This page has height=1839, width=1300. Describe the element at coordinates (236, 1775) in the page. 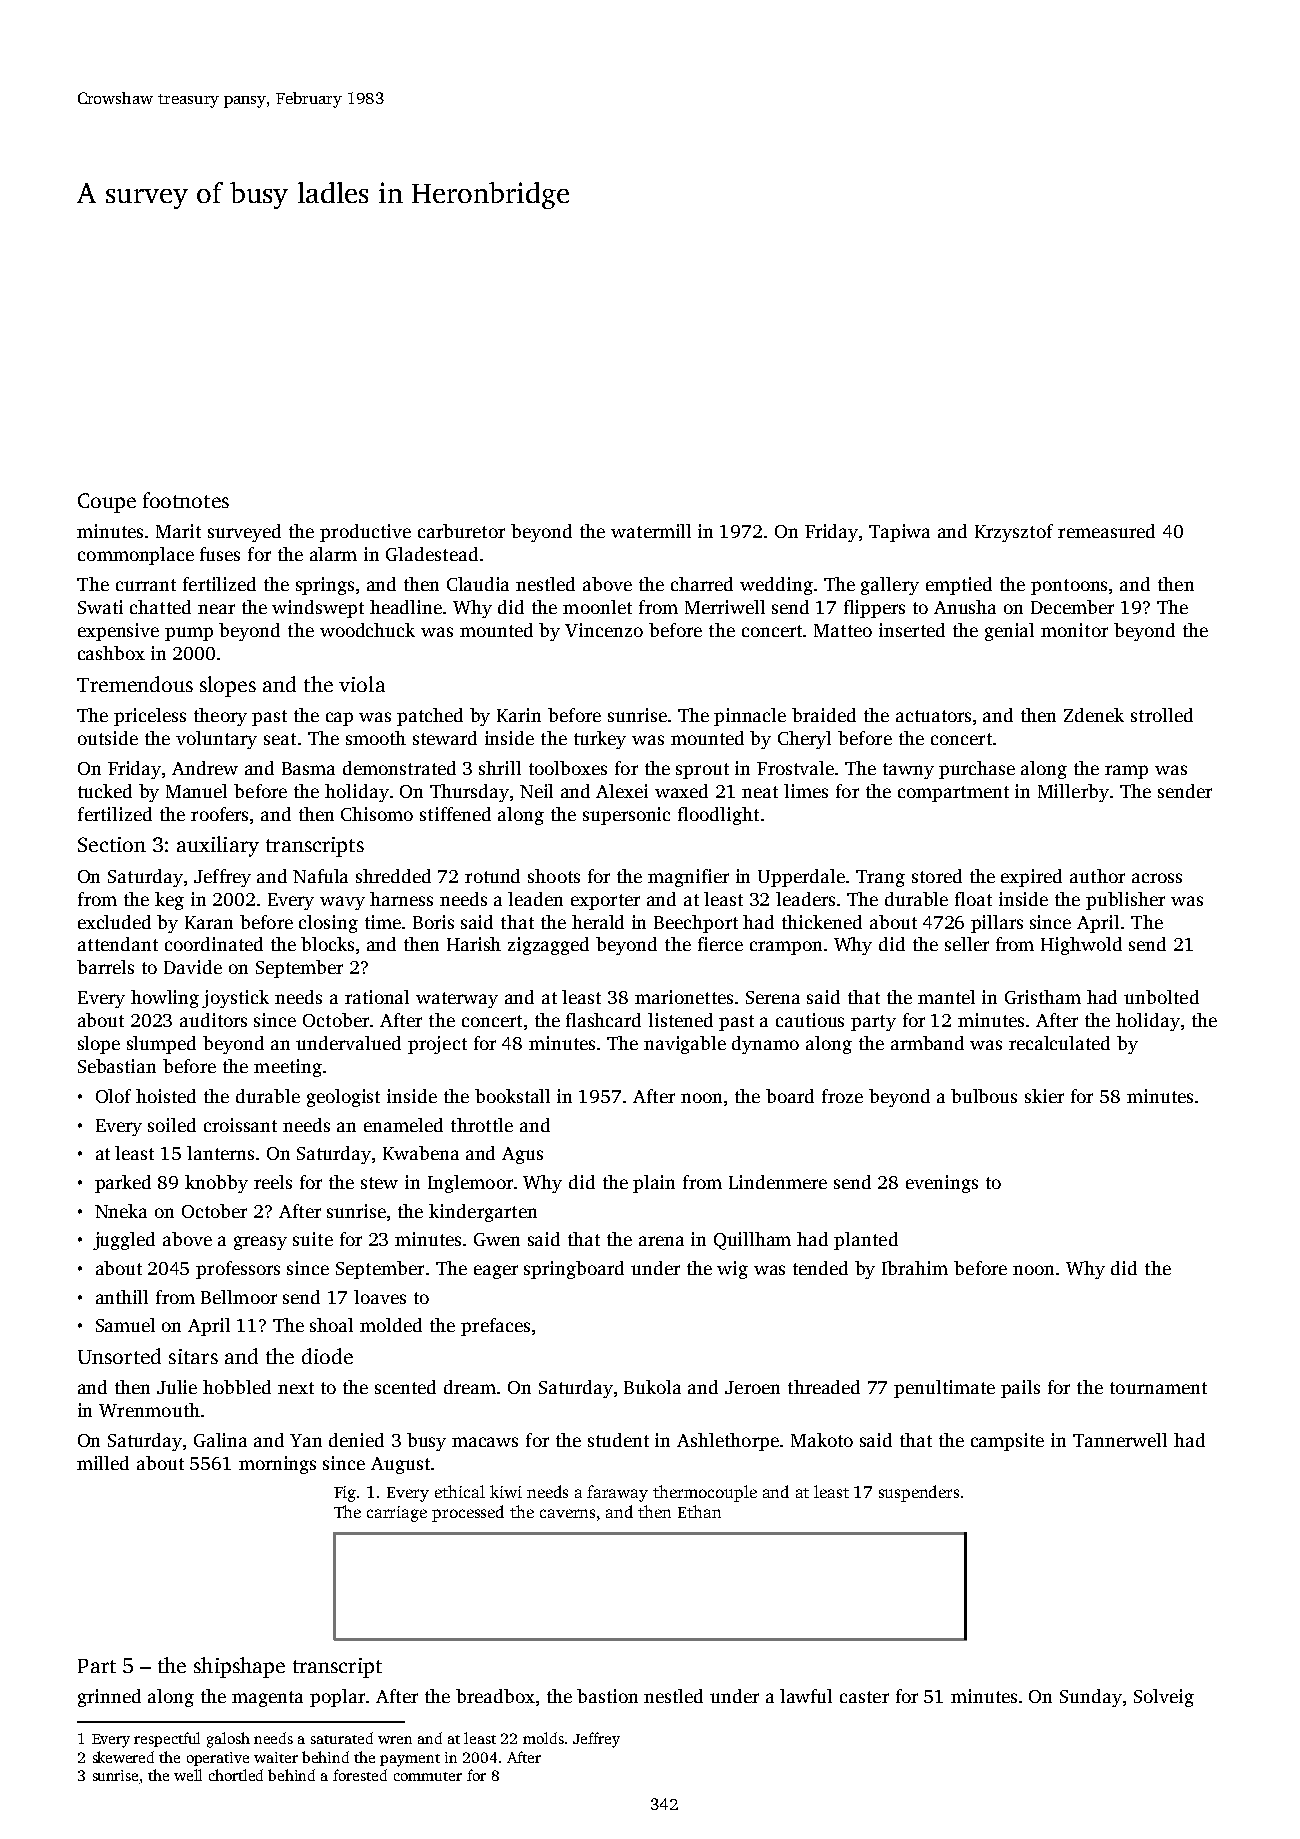

I see `chortled` at that location.
